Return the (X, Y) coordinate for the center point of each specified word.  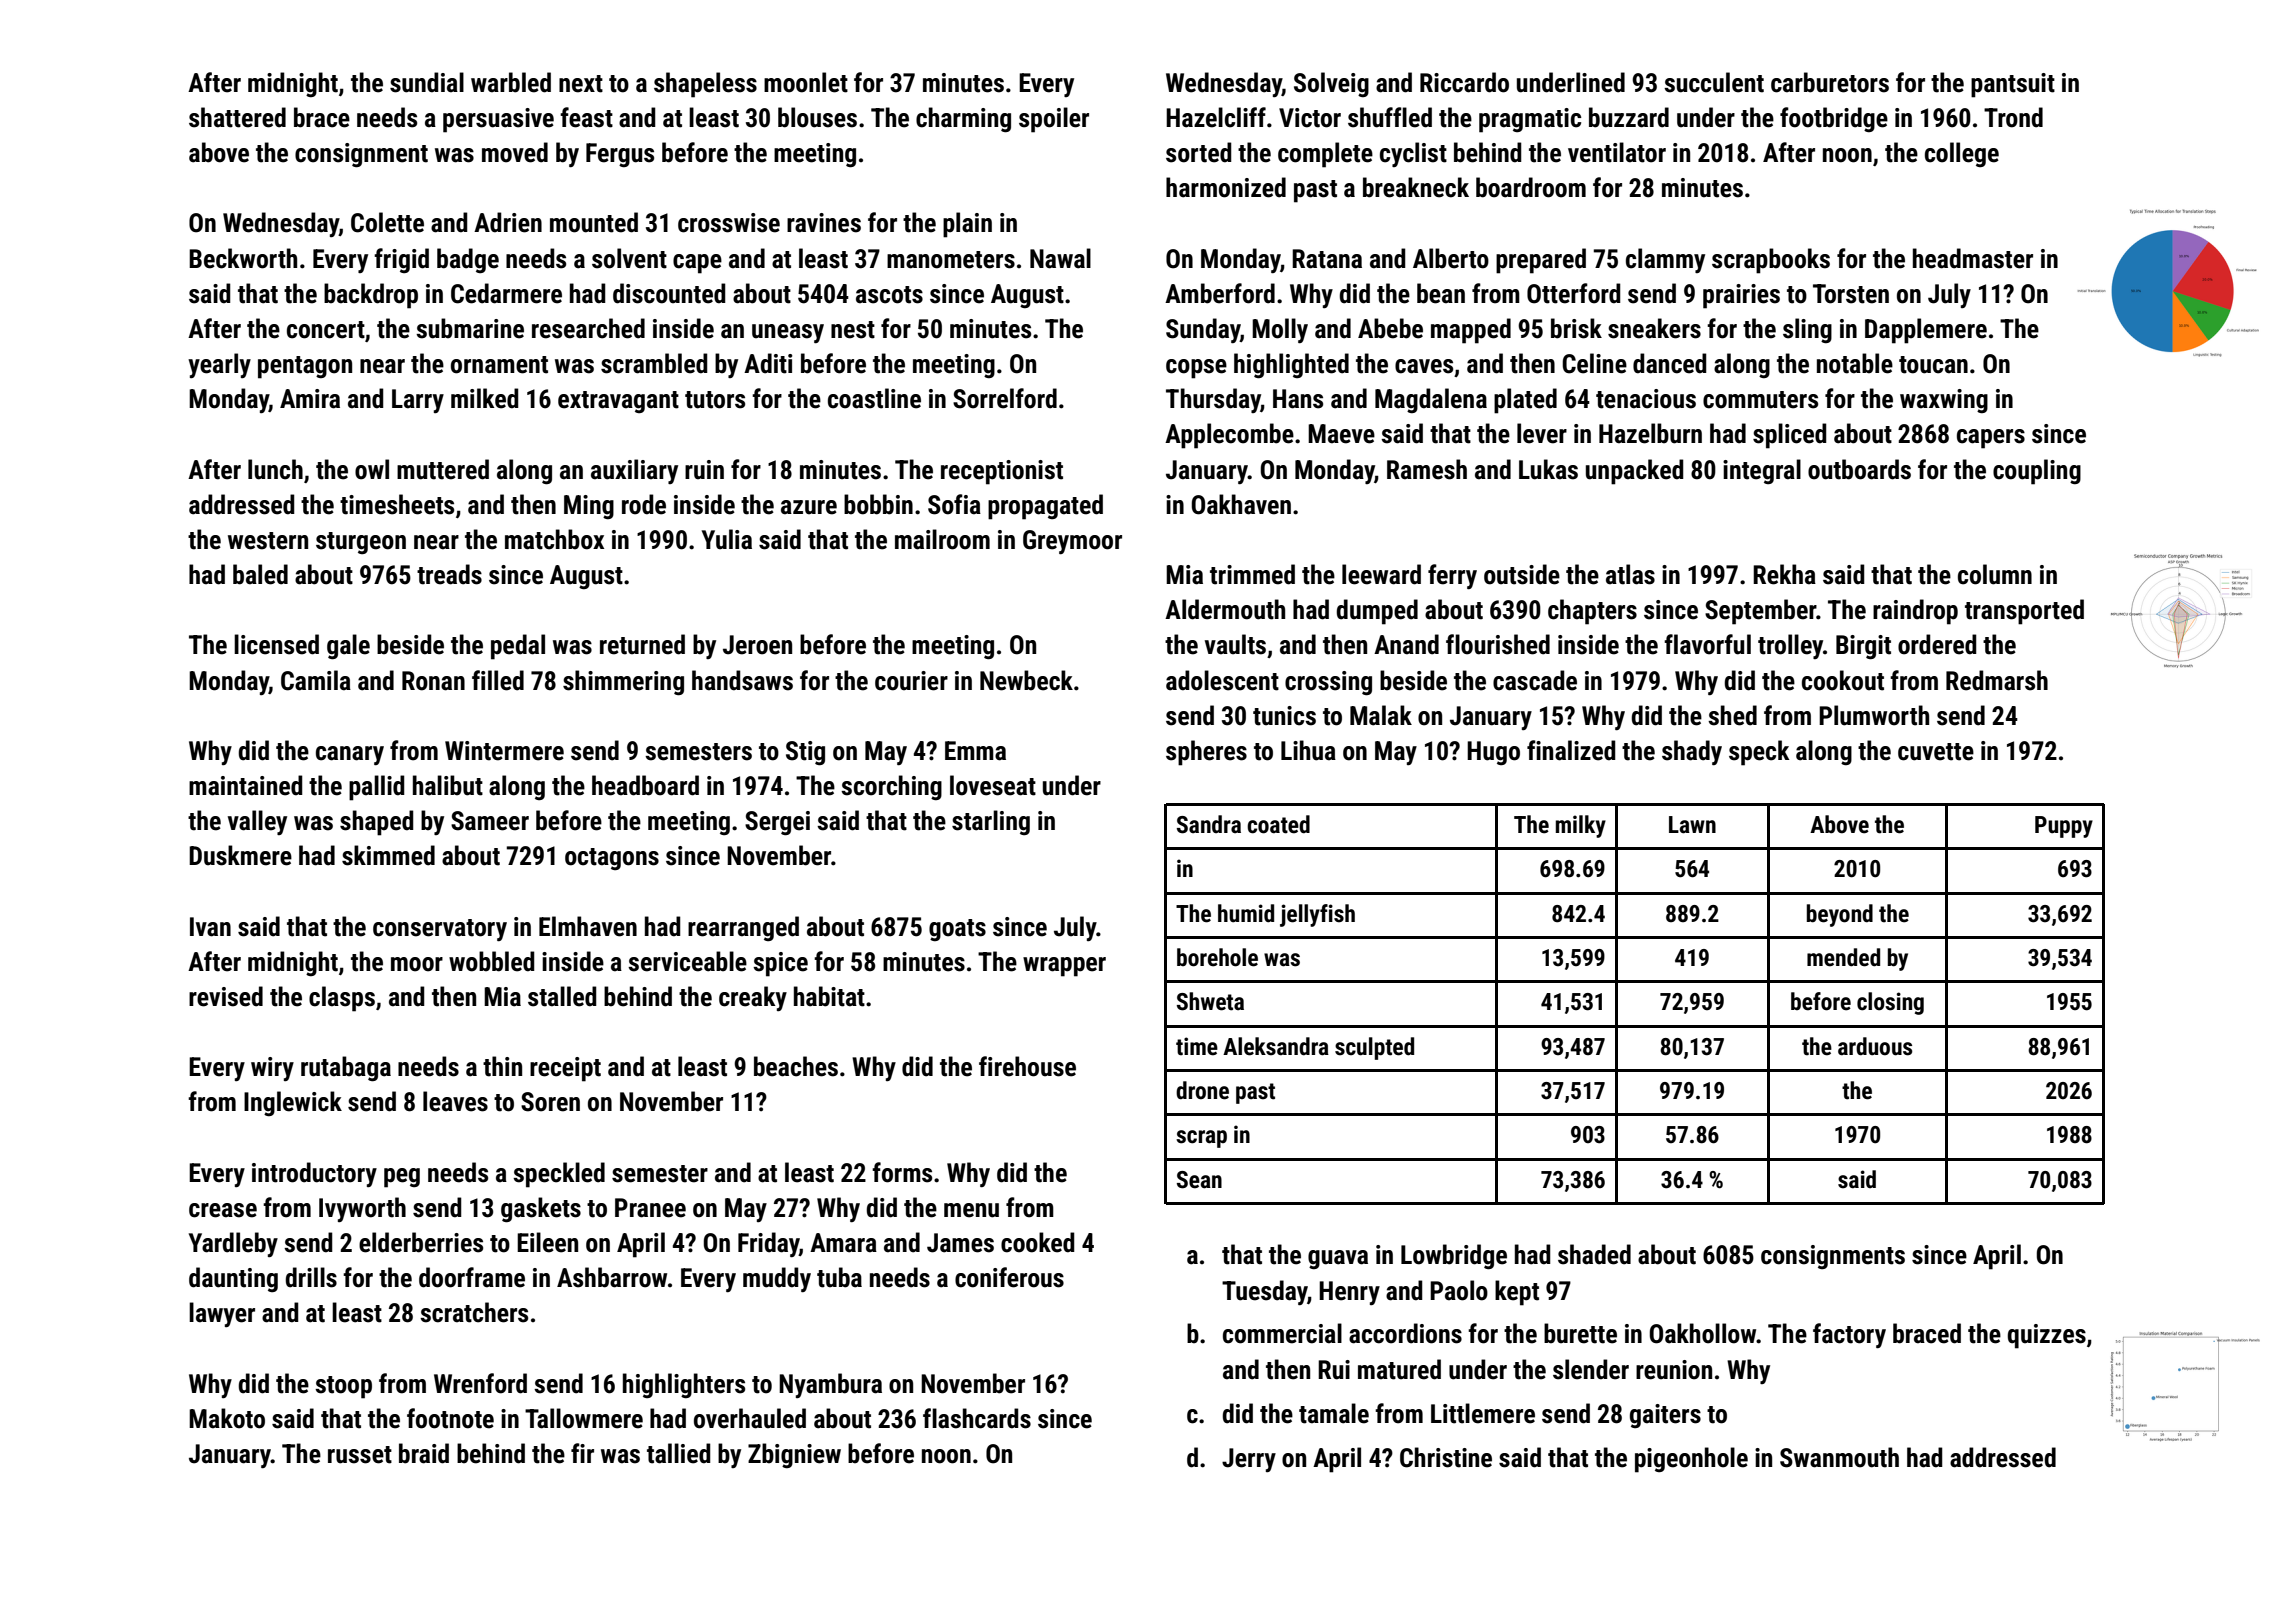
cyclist (1413, 154)
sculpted (1374, 1048)
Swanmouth (1839, 1457)
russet (360, 1455)
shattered (237, 117)
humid (1246, 913)
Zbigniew (794, 1456)
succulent (1714, 82)
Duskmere (240, 855)
